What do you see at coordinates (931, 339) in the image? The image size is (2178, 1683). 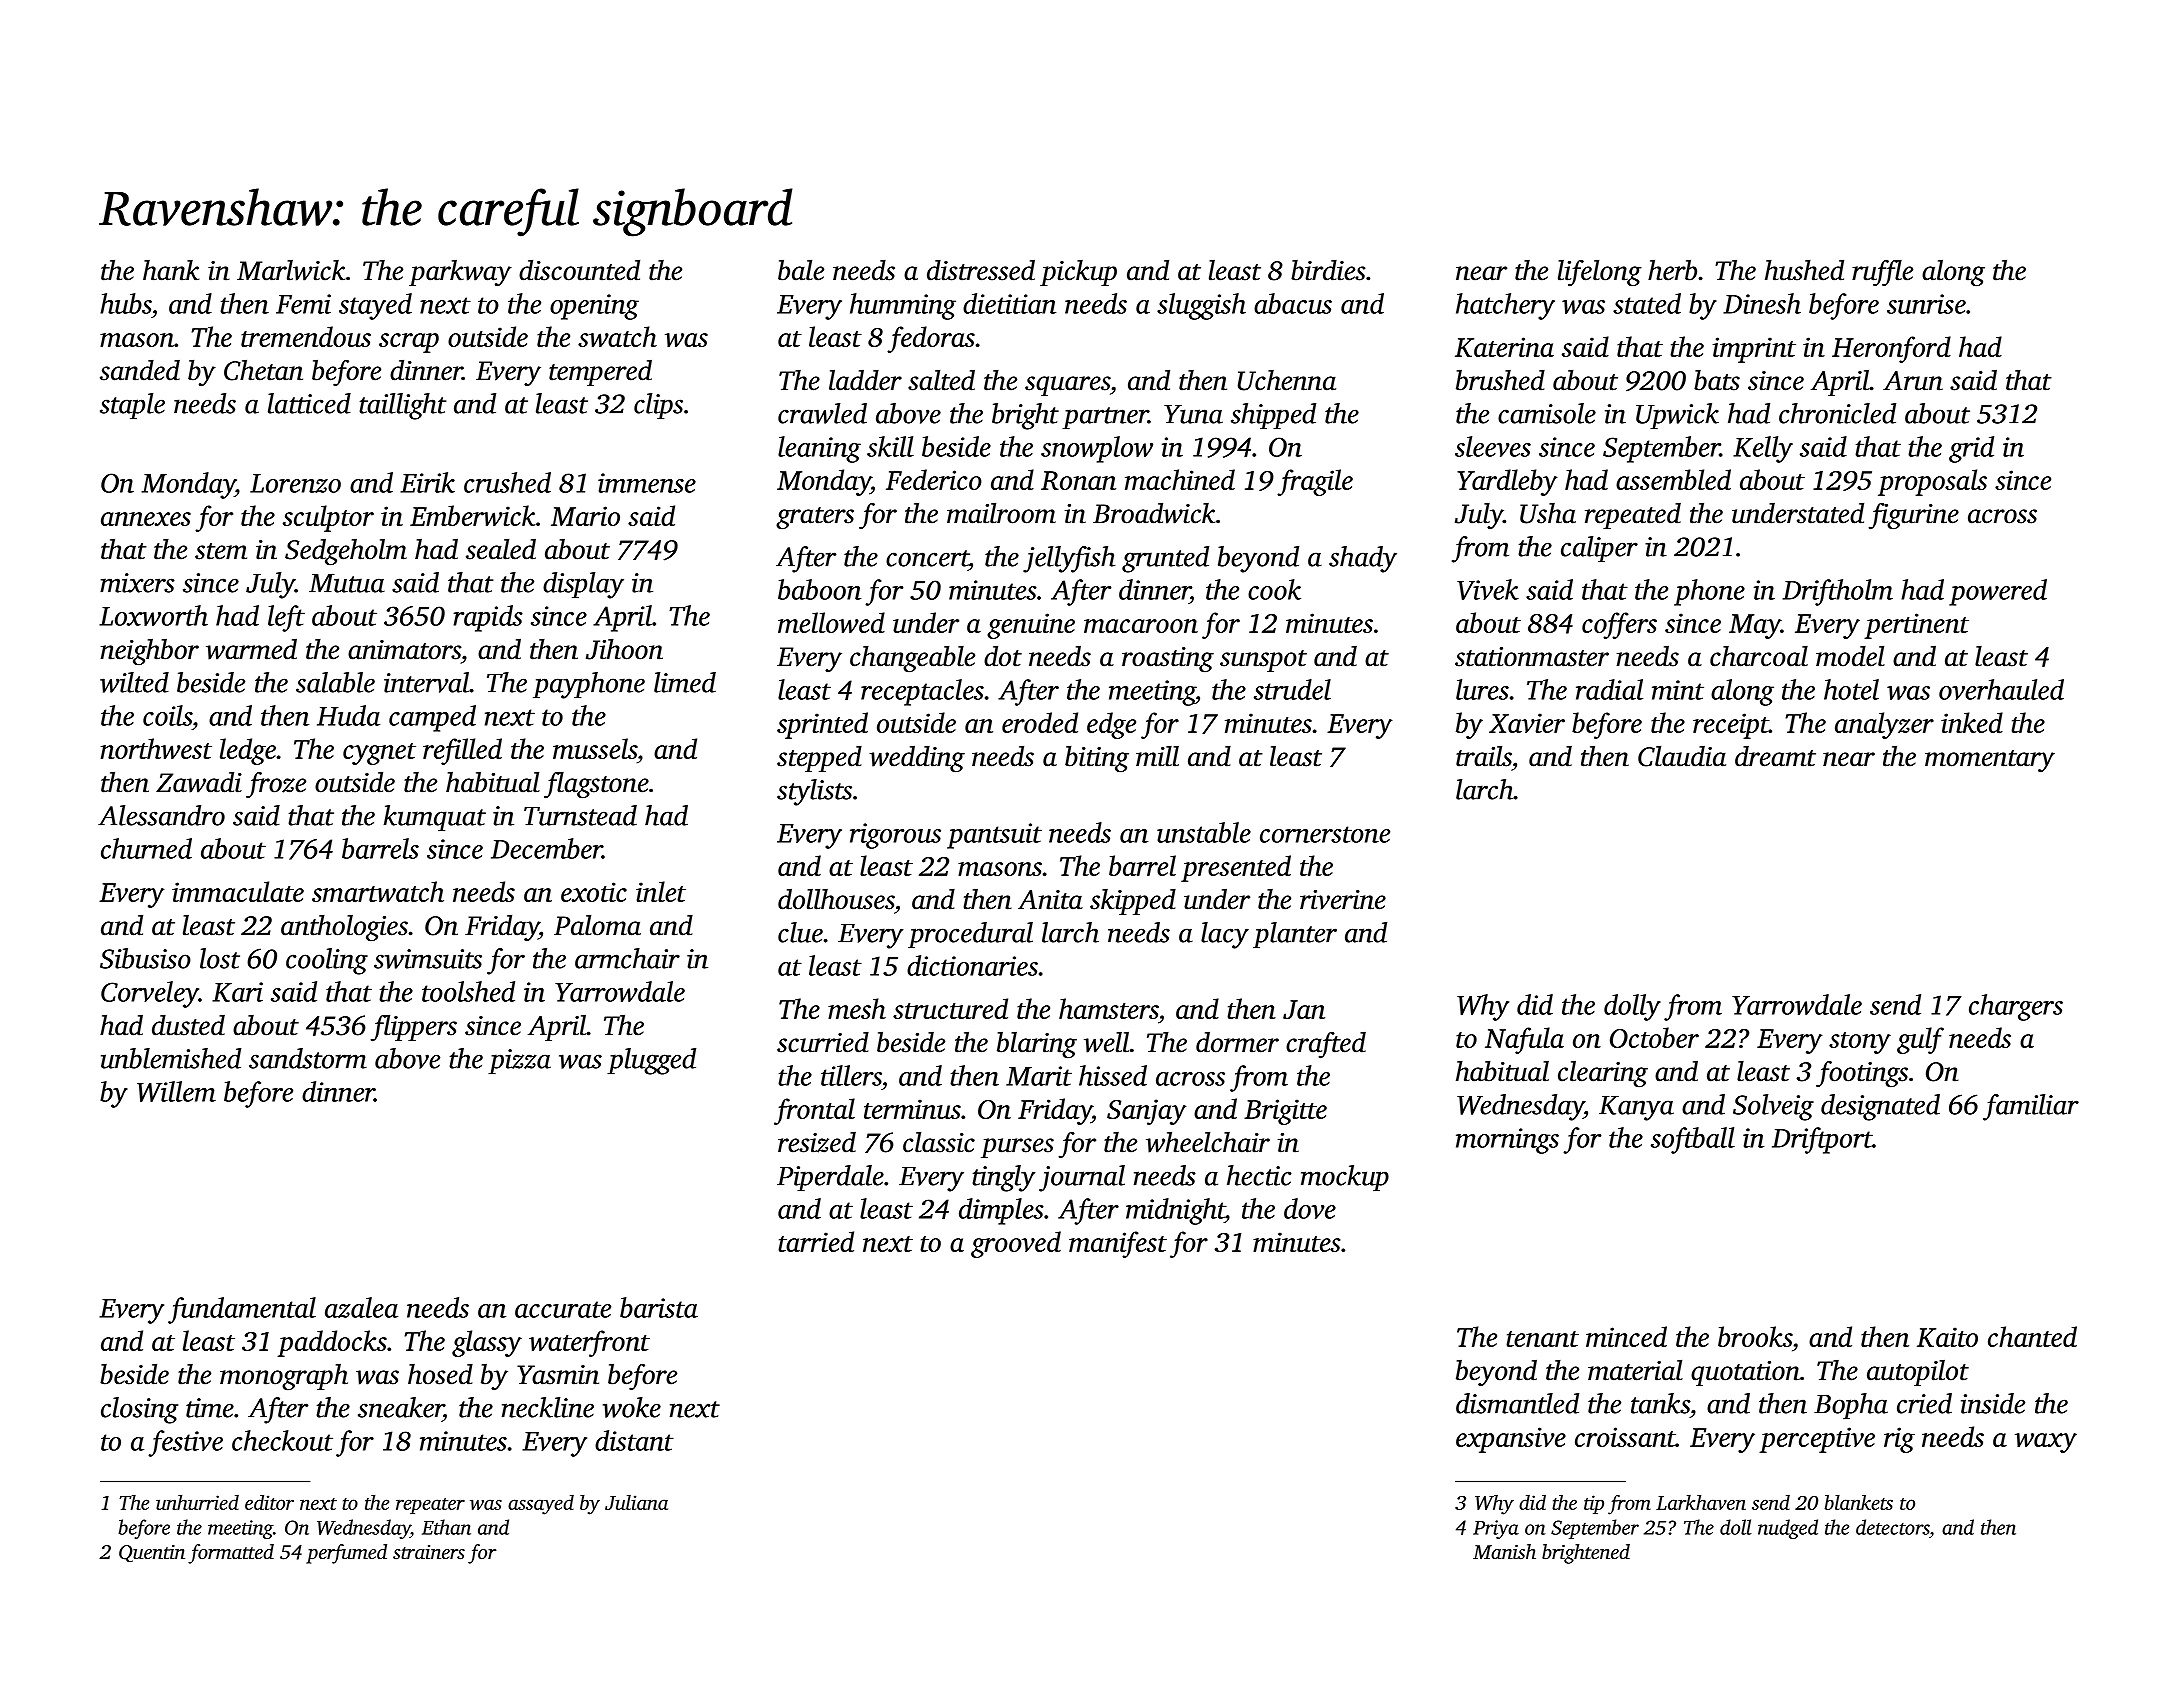 I see `fedoras` at bounding box center [931, 339].
